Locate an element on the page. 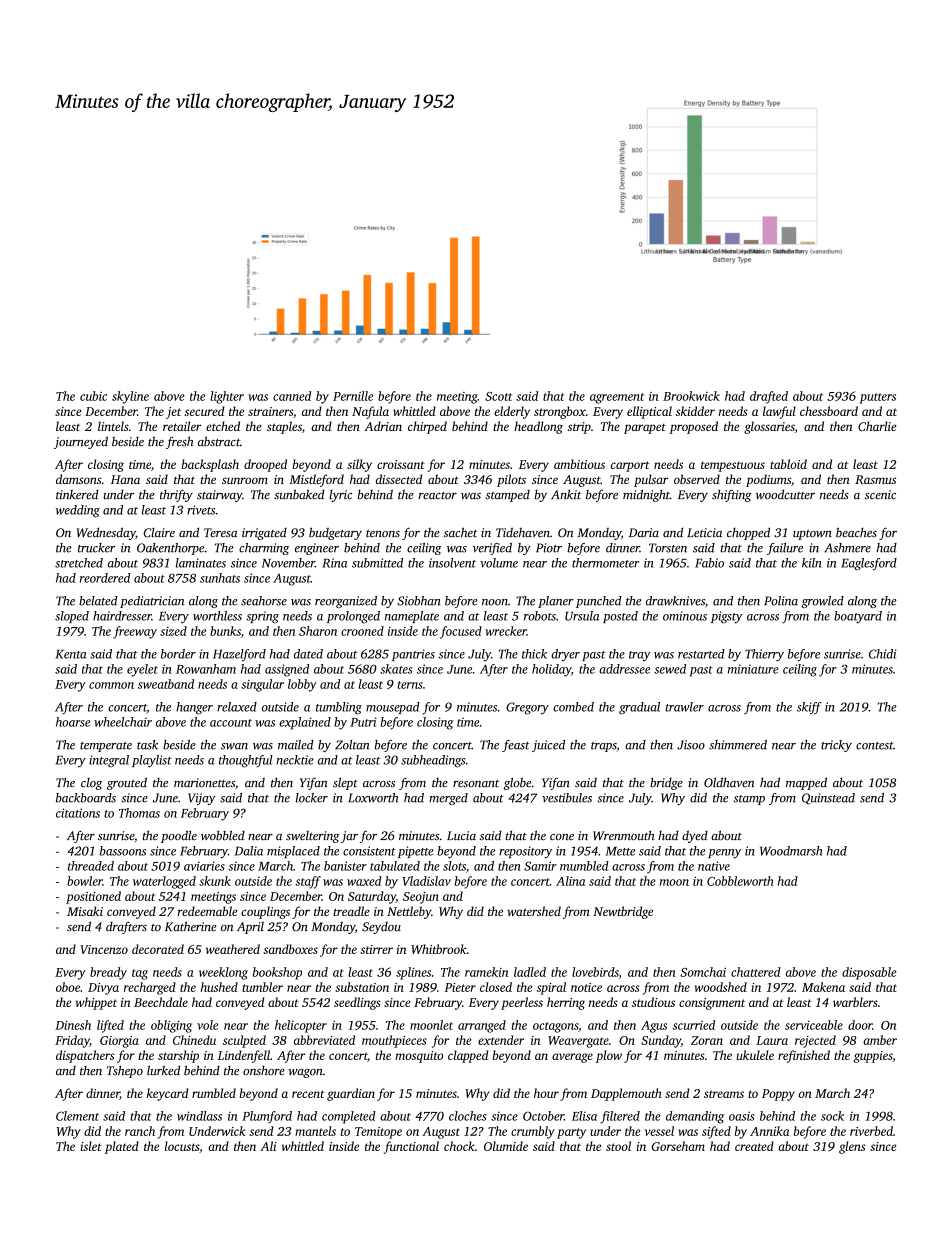 The width and height of the page is (952, 1233). Makena is located at coordinates (823, 987).
